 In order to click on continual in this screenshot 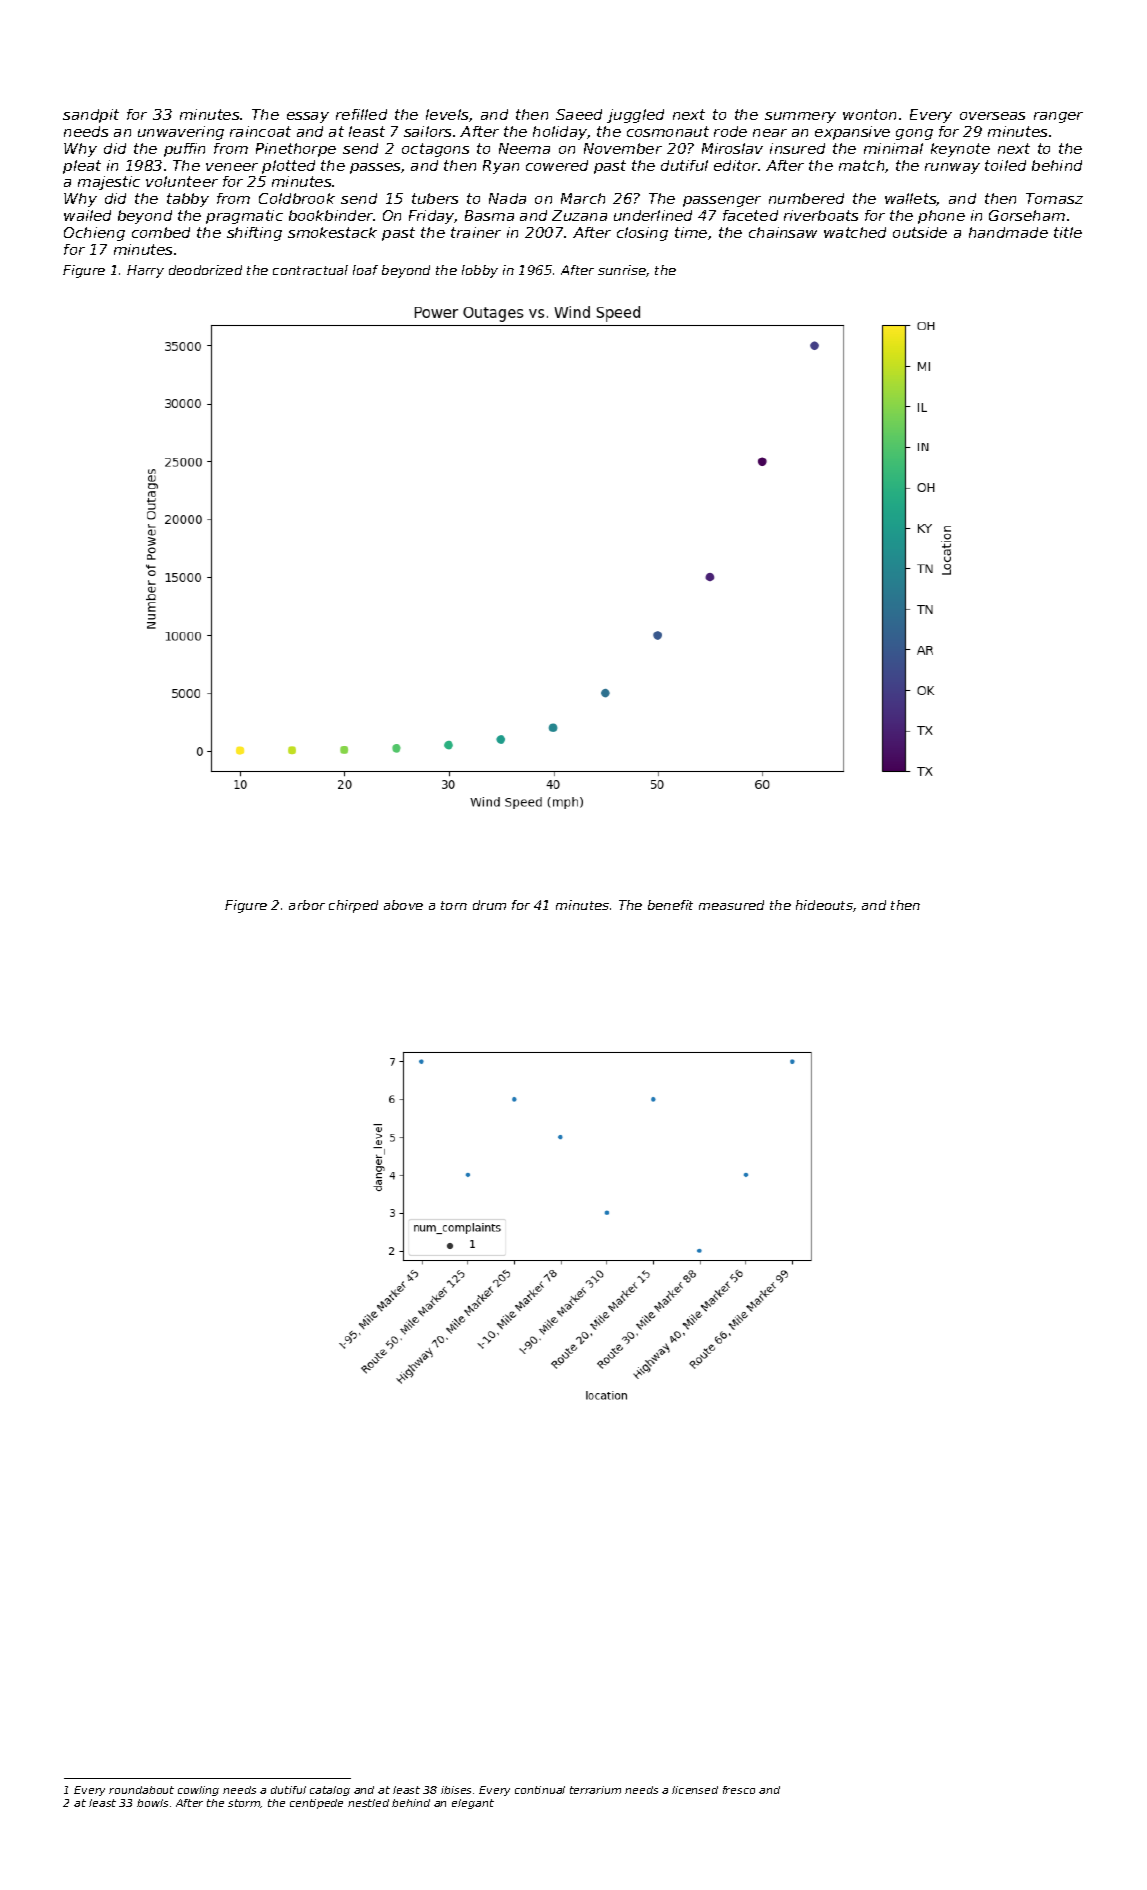, I will do `click(540, 1790)`.
